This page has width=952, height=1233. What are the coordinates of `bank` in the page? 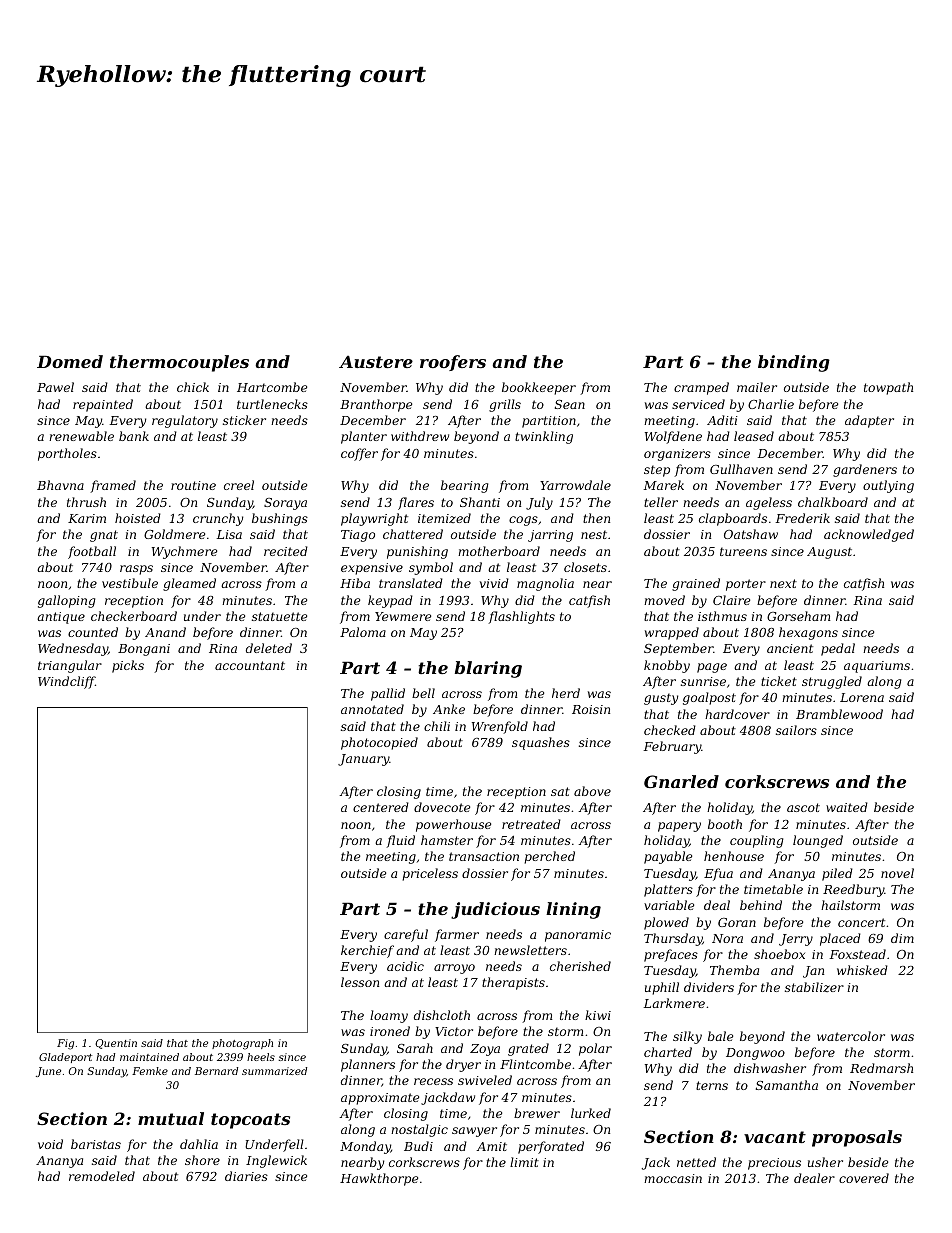 It's located at (134, 436).
